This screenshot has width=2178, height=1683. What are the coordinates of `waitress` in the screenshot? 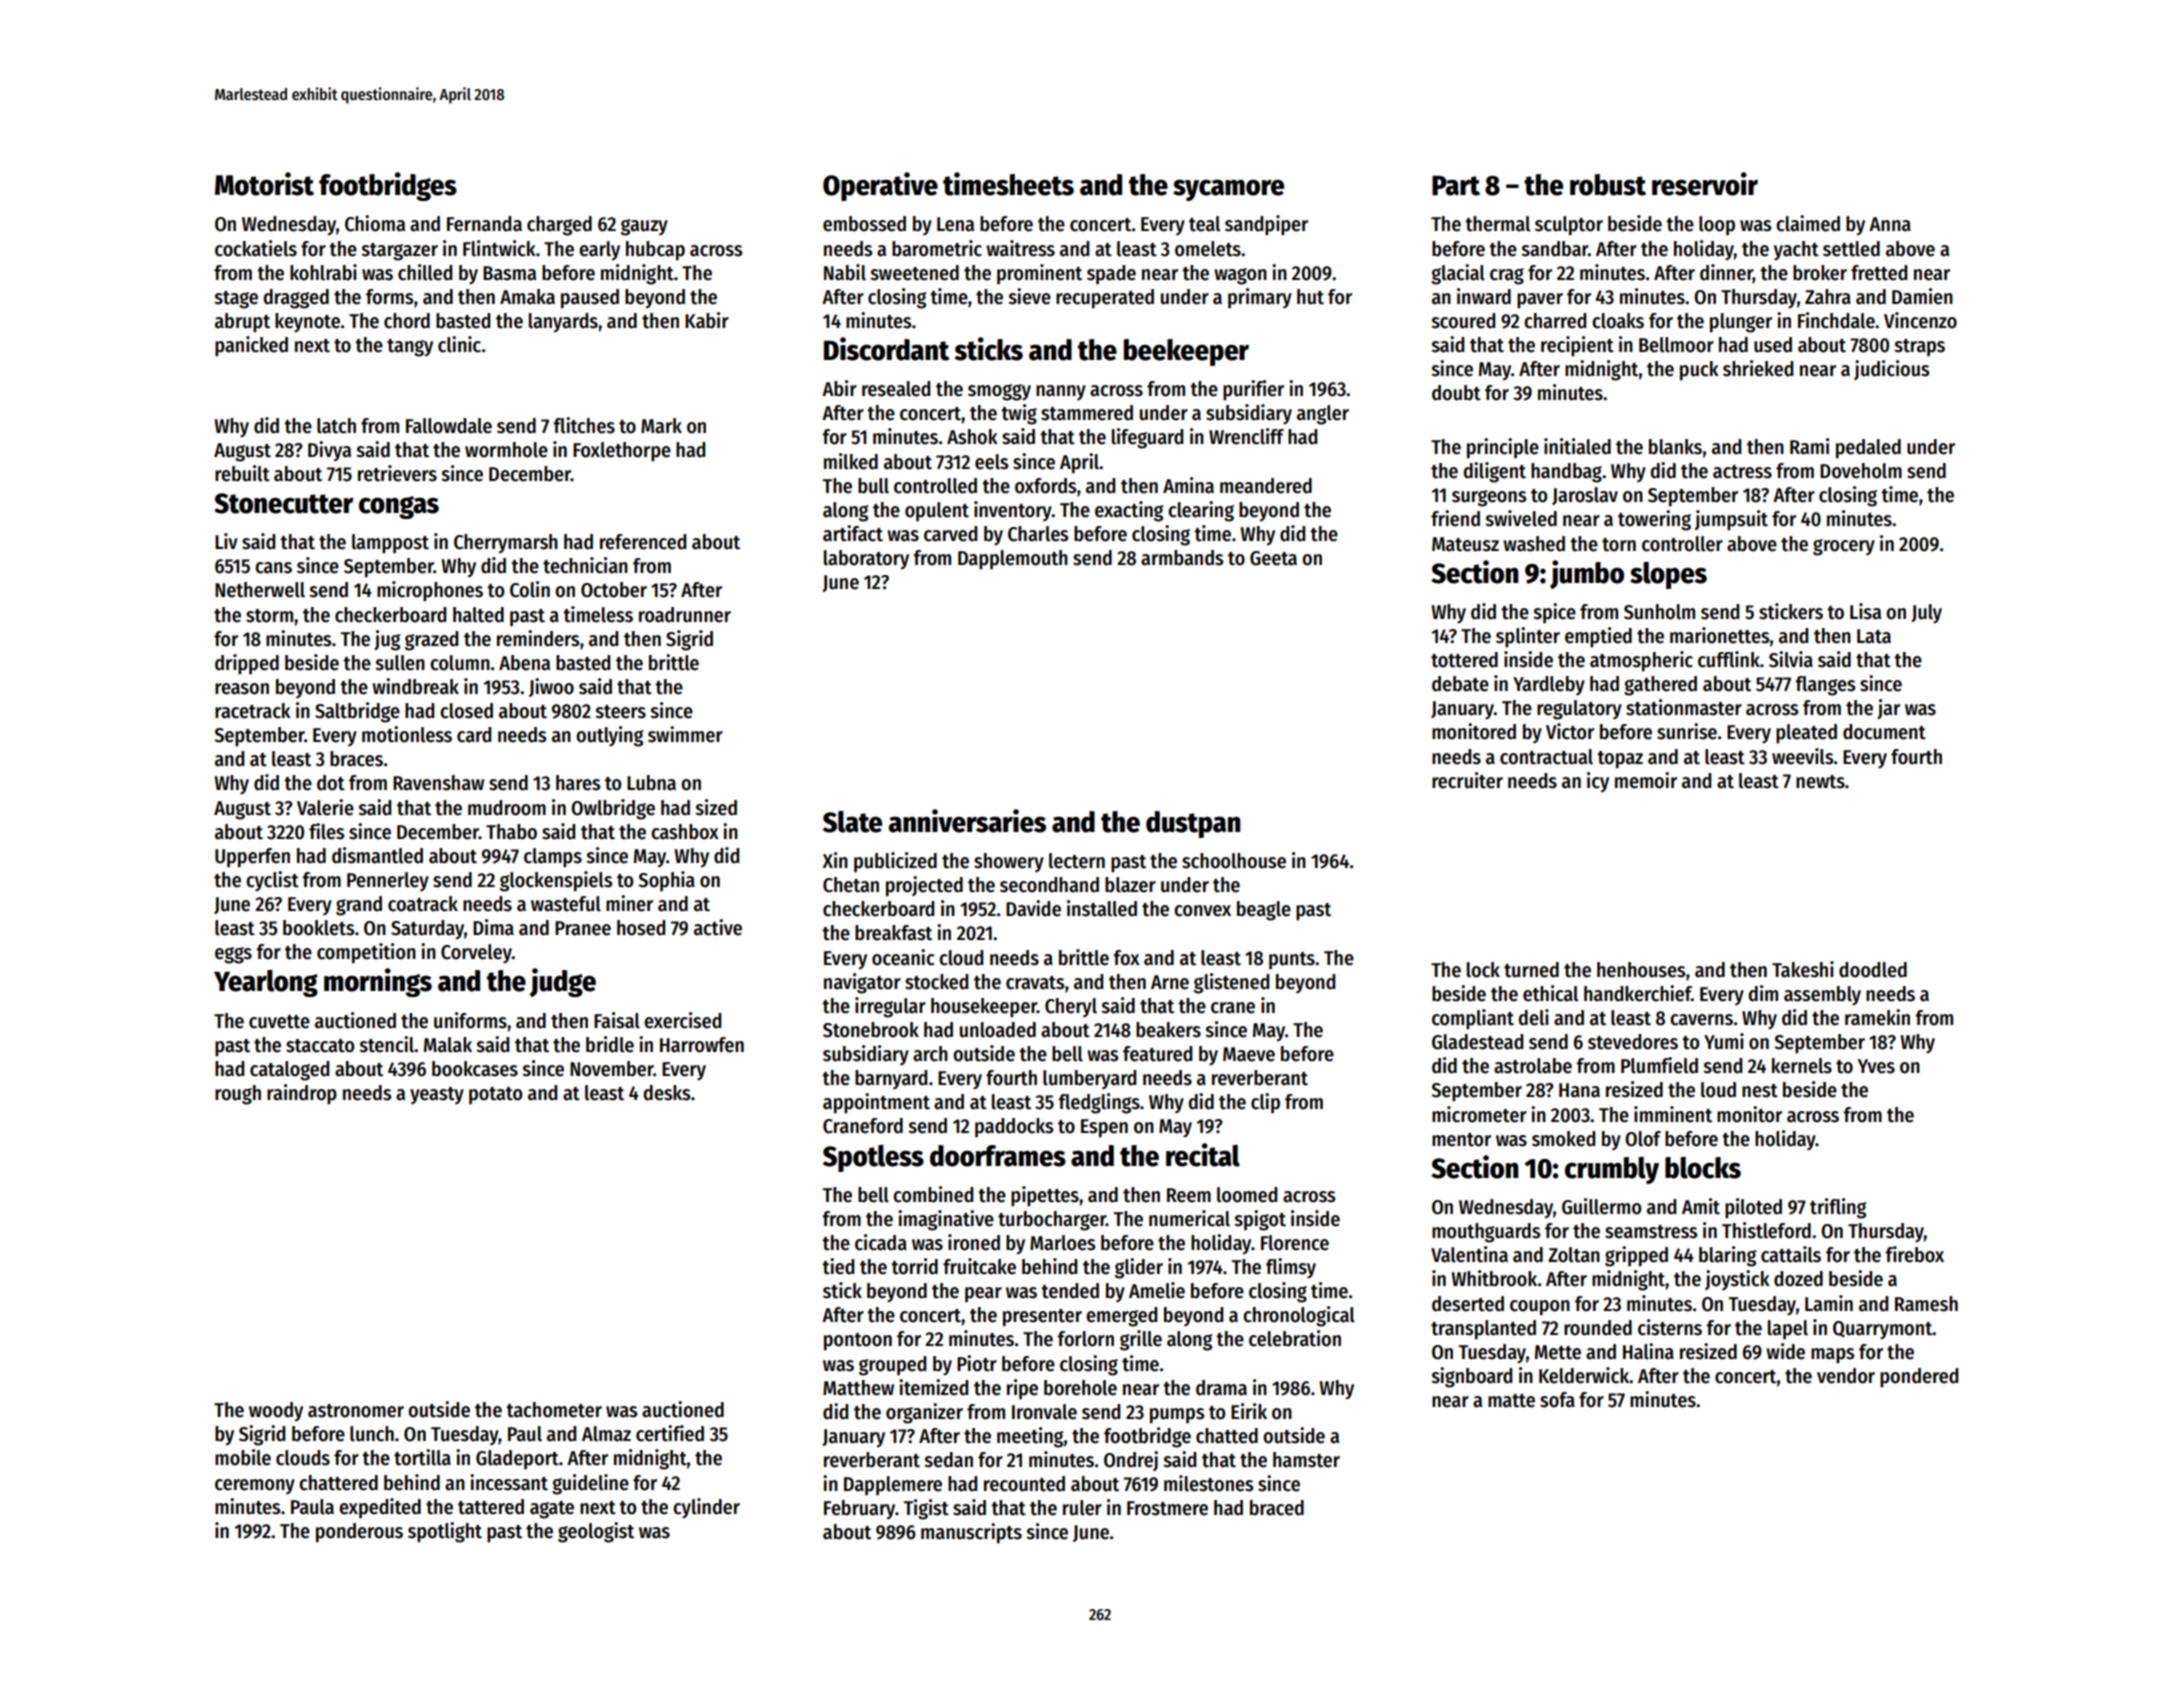 It's located at (1020, 248).
